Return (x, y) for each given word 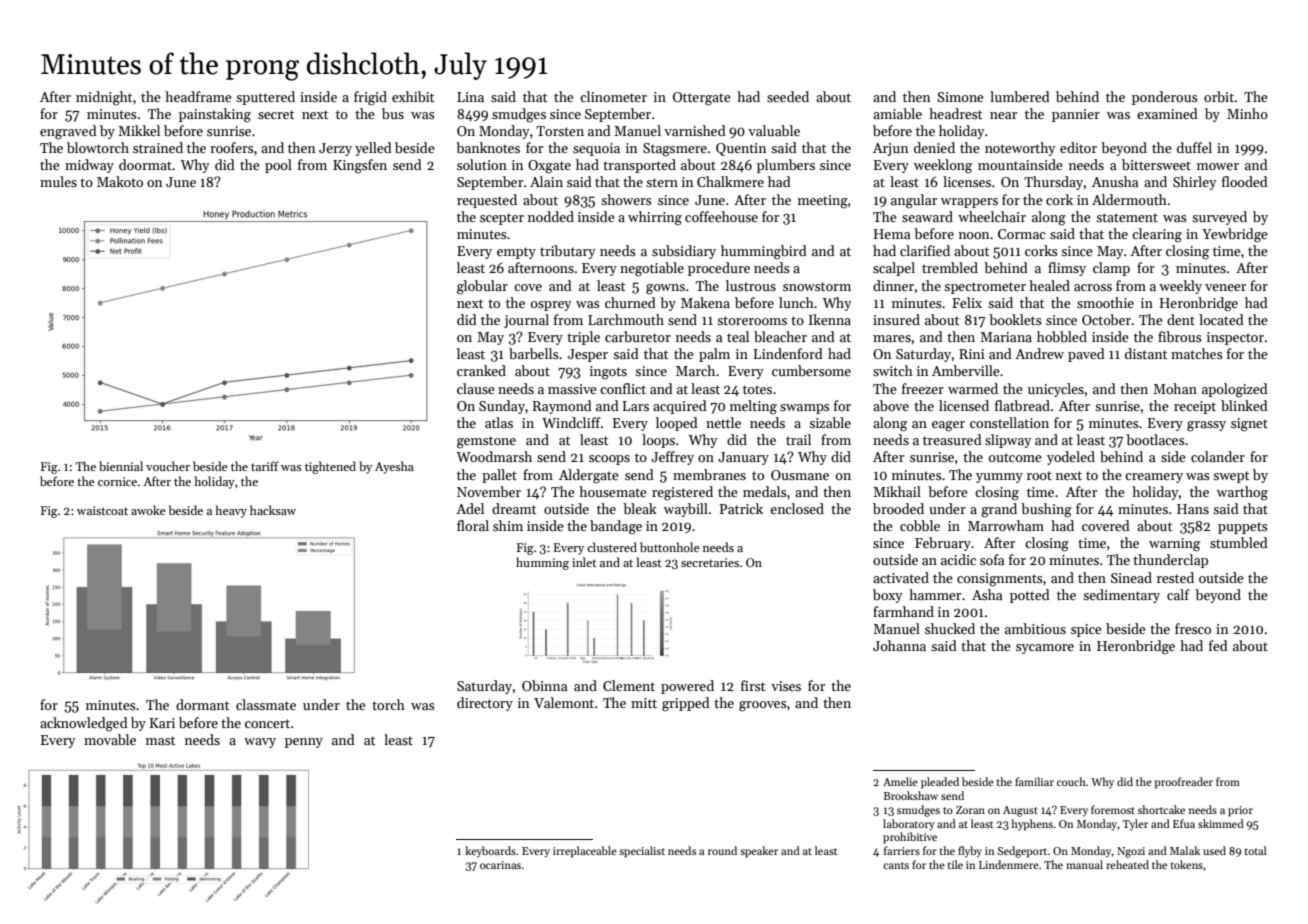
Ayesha (394, 467)
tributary (567, 252)
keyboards (490, 851)
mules (58, 181)
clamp (1111, 269)
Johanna (899, 645)
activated (901, 577)
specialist (642, 852)
